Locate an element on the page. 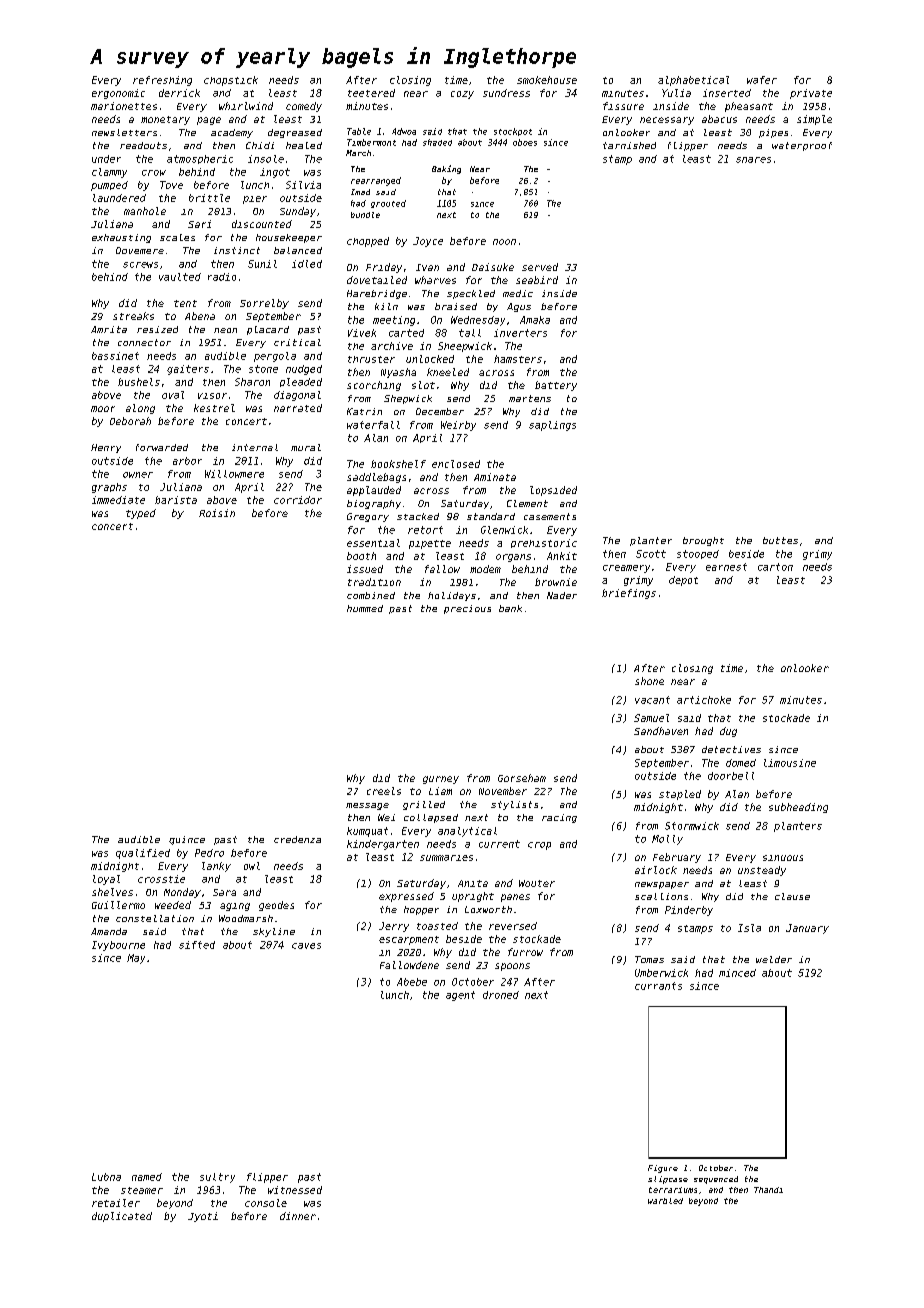 This document has width=924, height=1308. battery is located at coordinates (556, 386).
